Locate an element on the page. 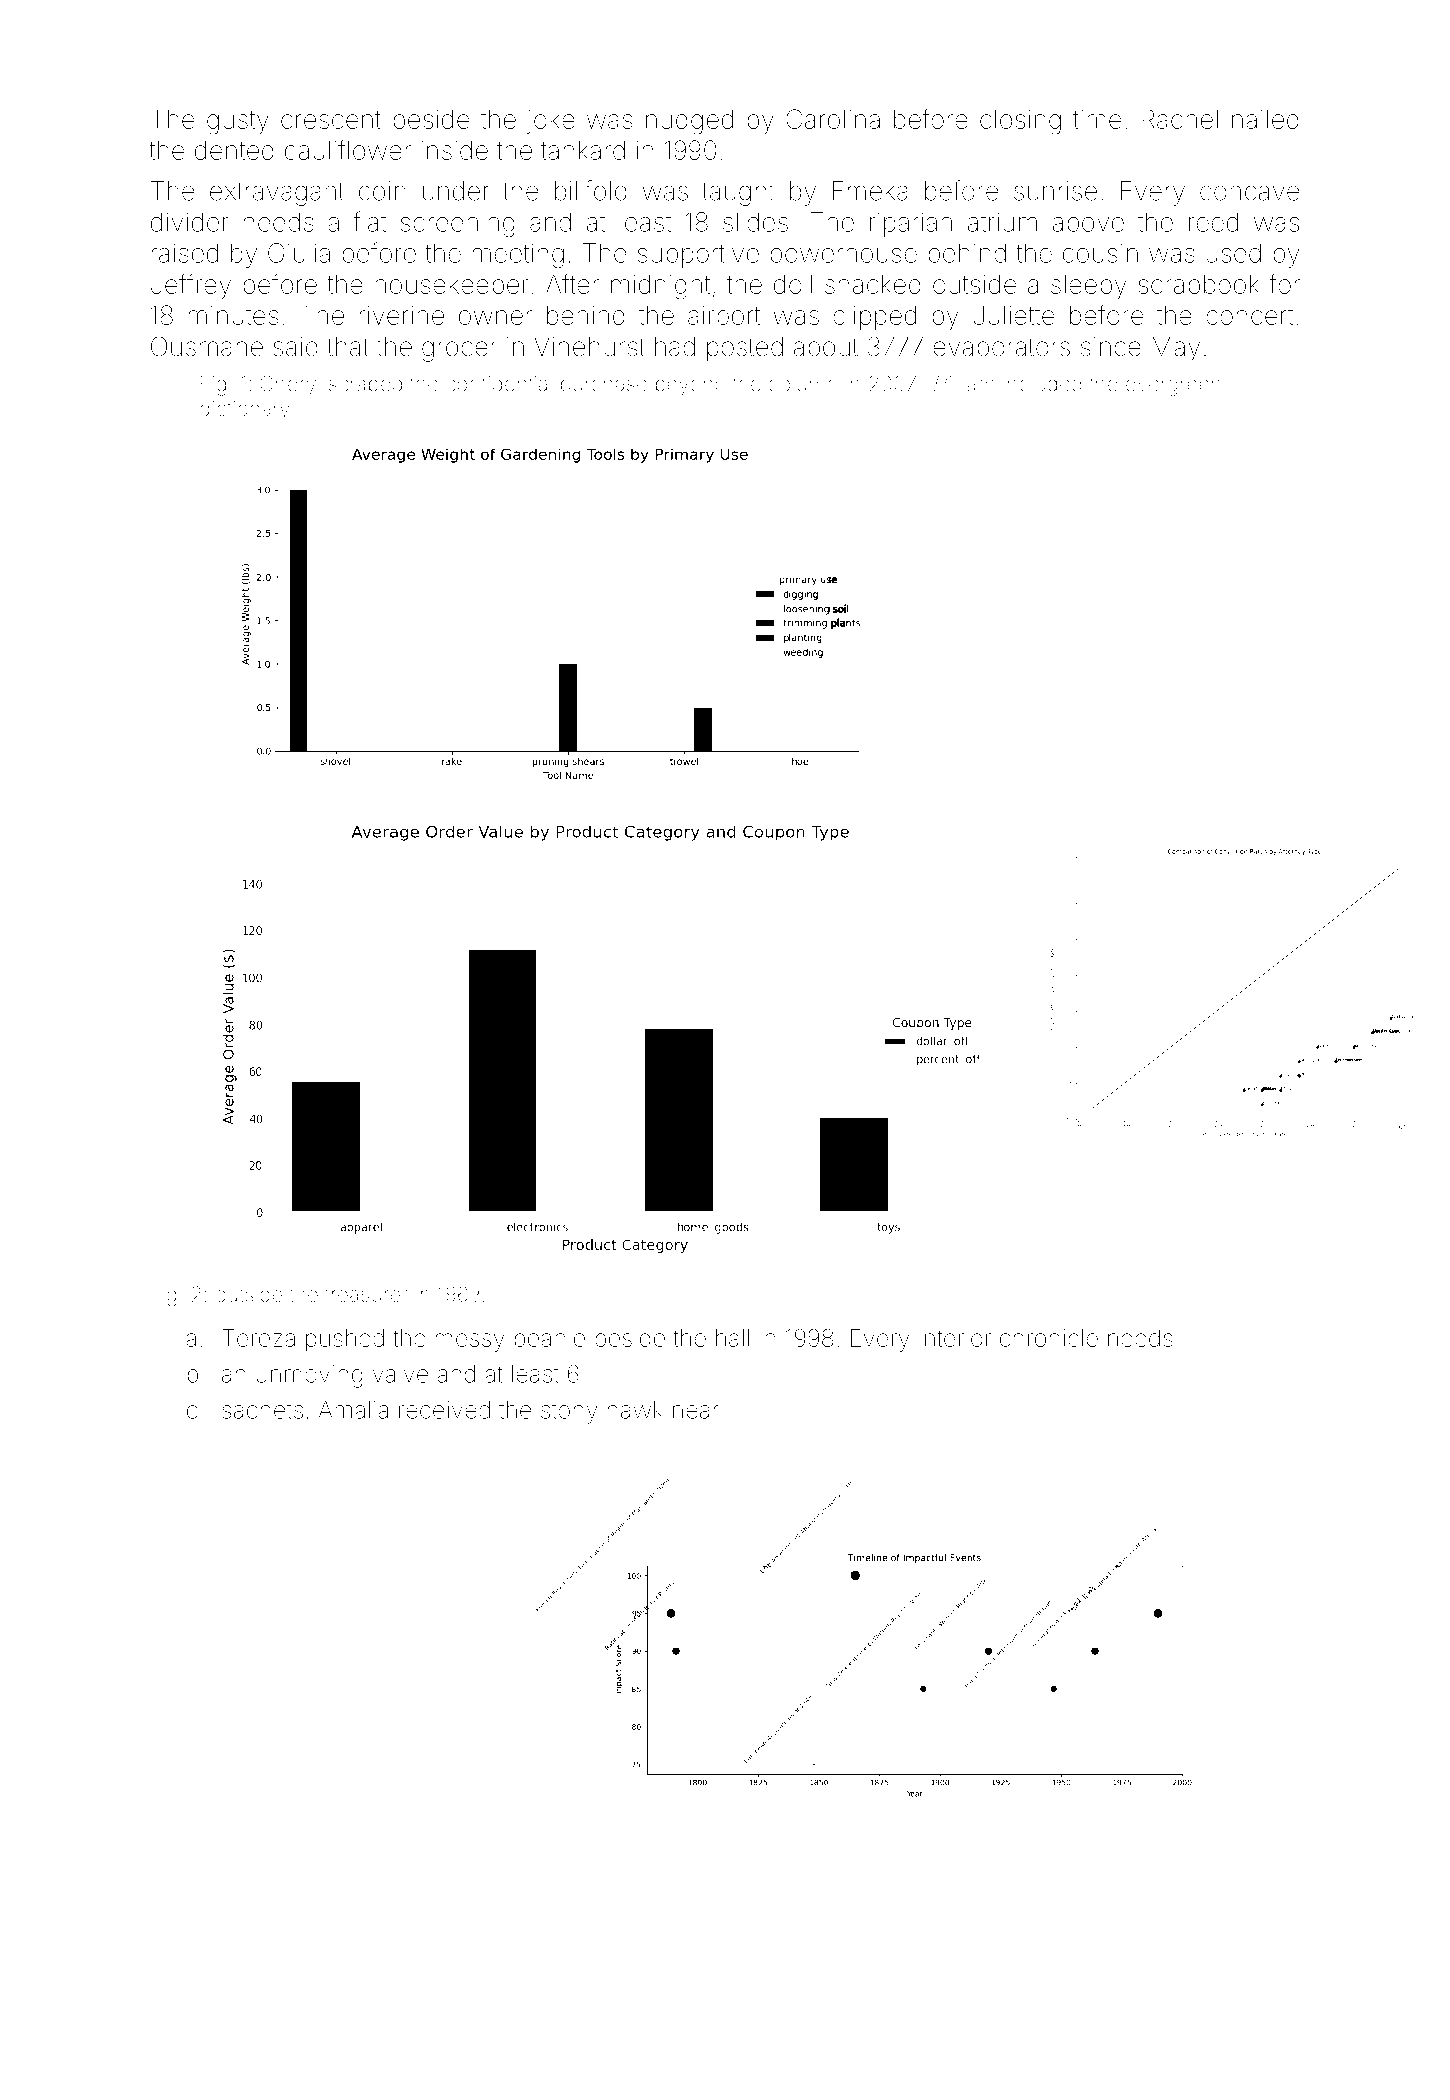 Image resolution: width=1450 pixels, height=2100 pixels. interior is located at coordinates (955, 1338).
